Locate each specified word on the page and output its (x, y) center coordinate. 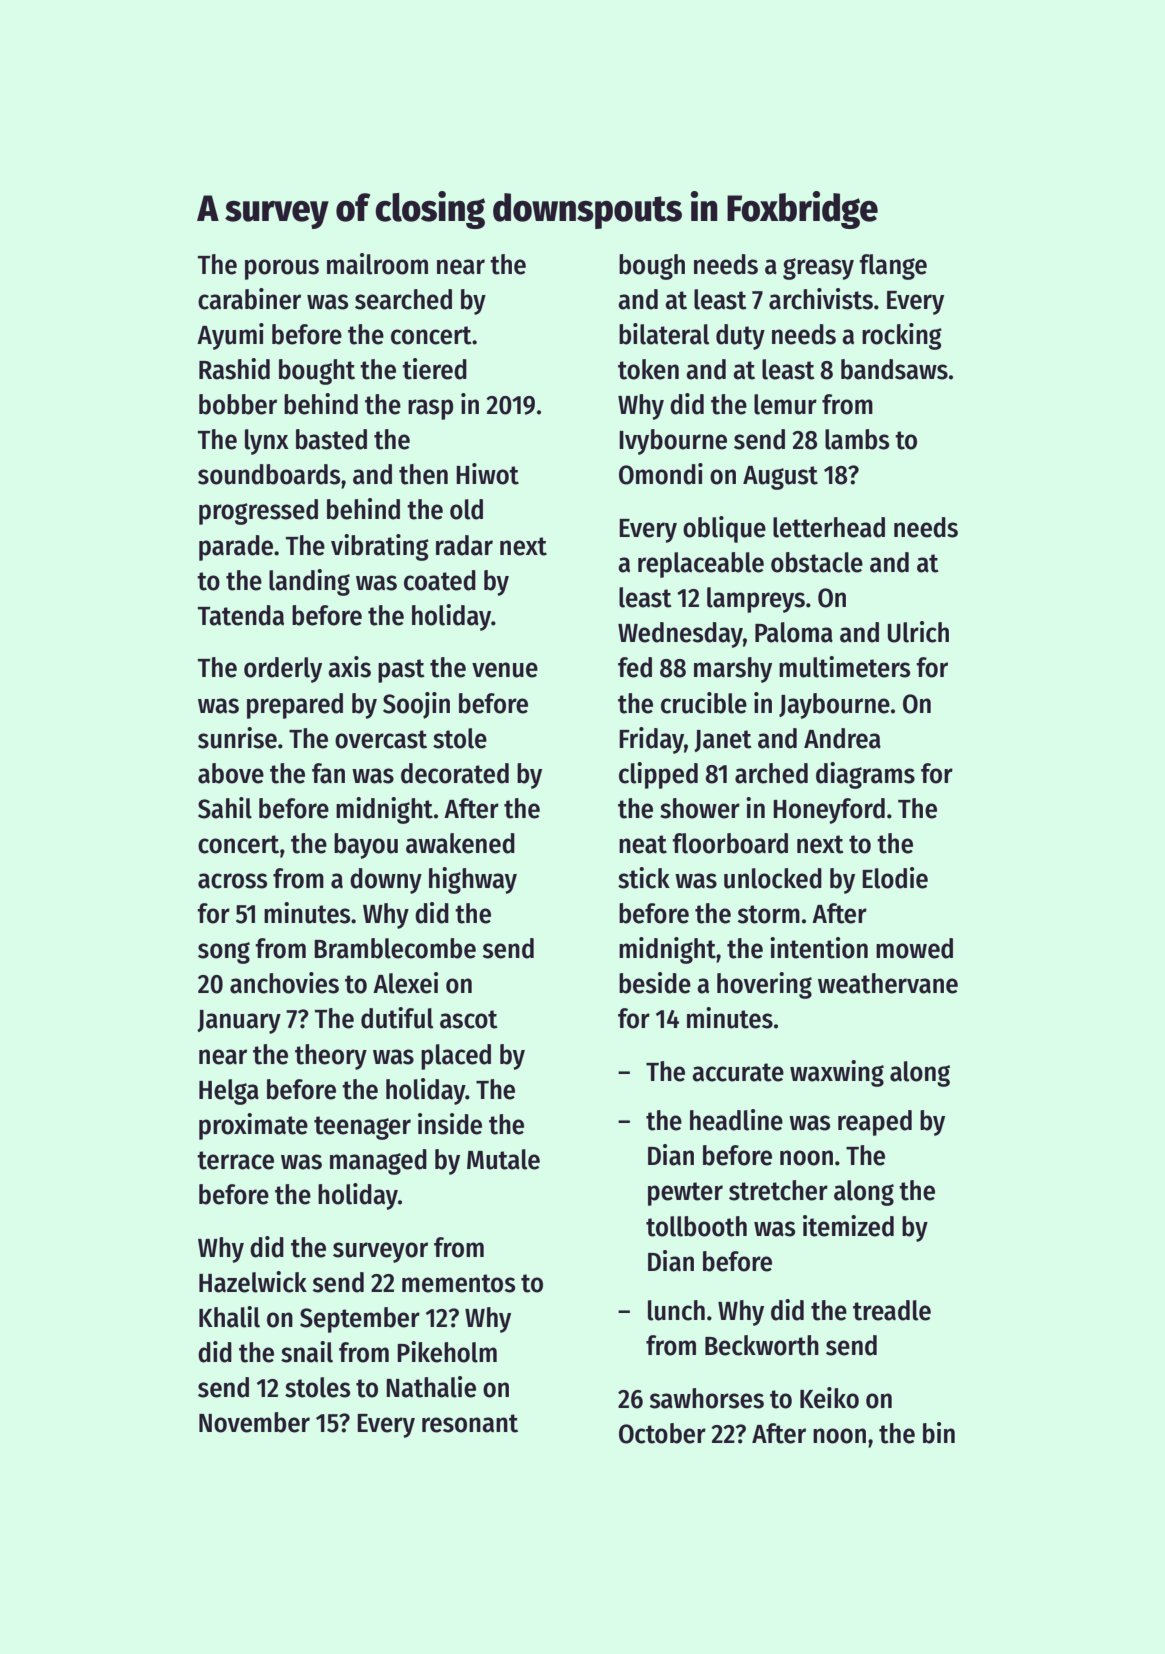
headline (736, 1120)
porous (282, 269)
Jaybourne (834, 706)
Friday (651, 740)
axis (349, 667)
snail (307, 1352)
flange (893, 267)
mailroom (377, 264)
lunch (676, 1310)
